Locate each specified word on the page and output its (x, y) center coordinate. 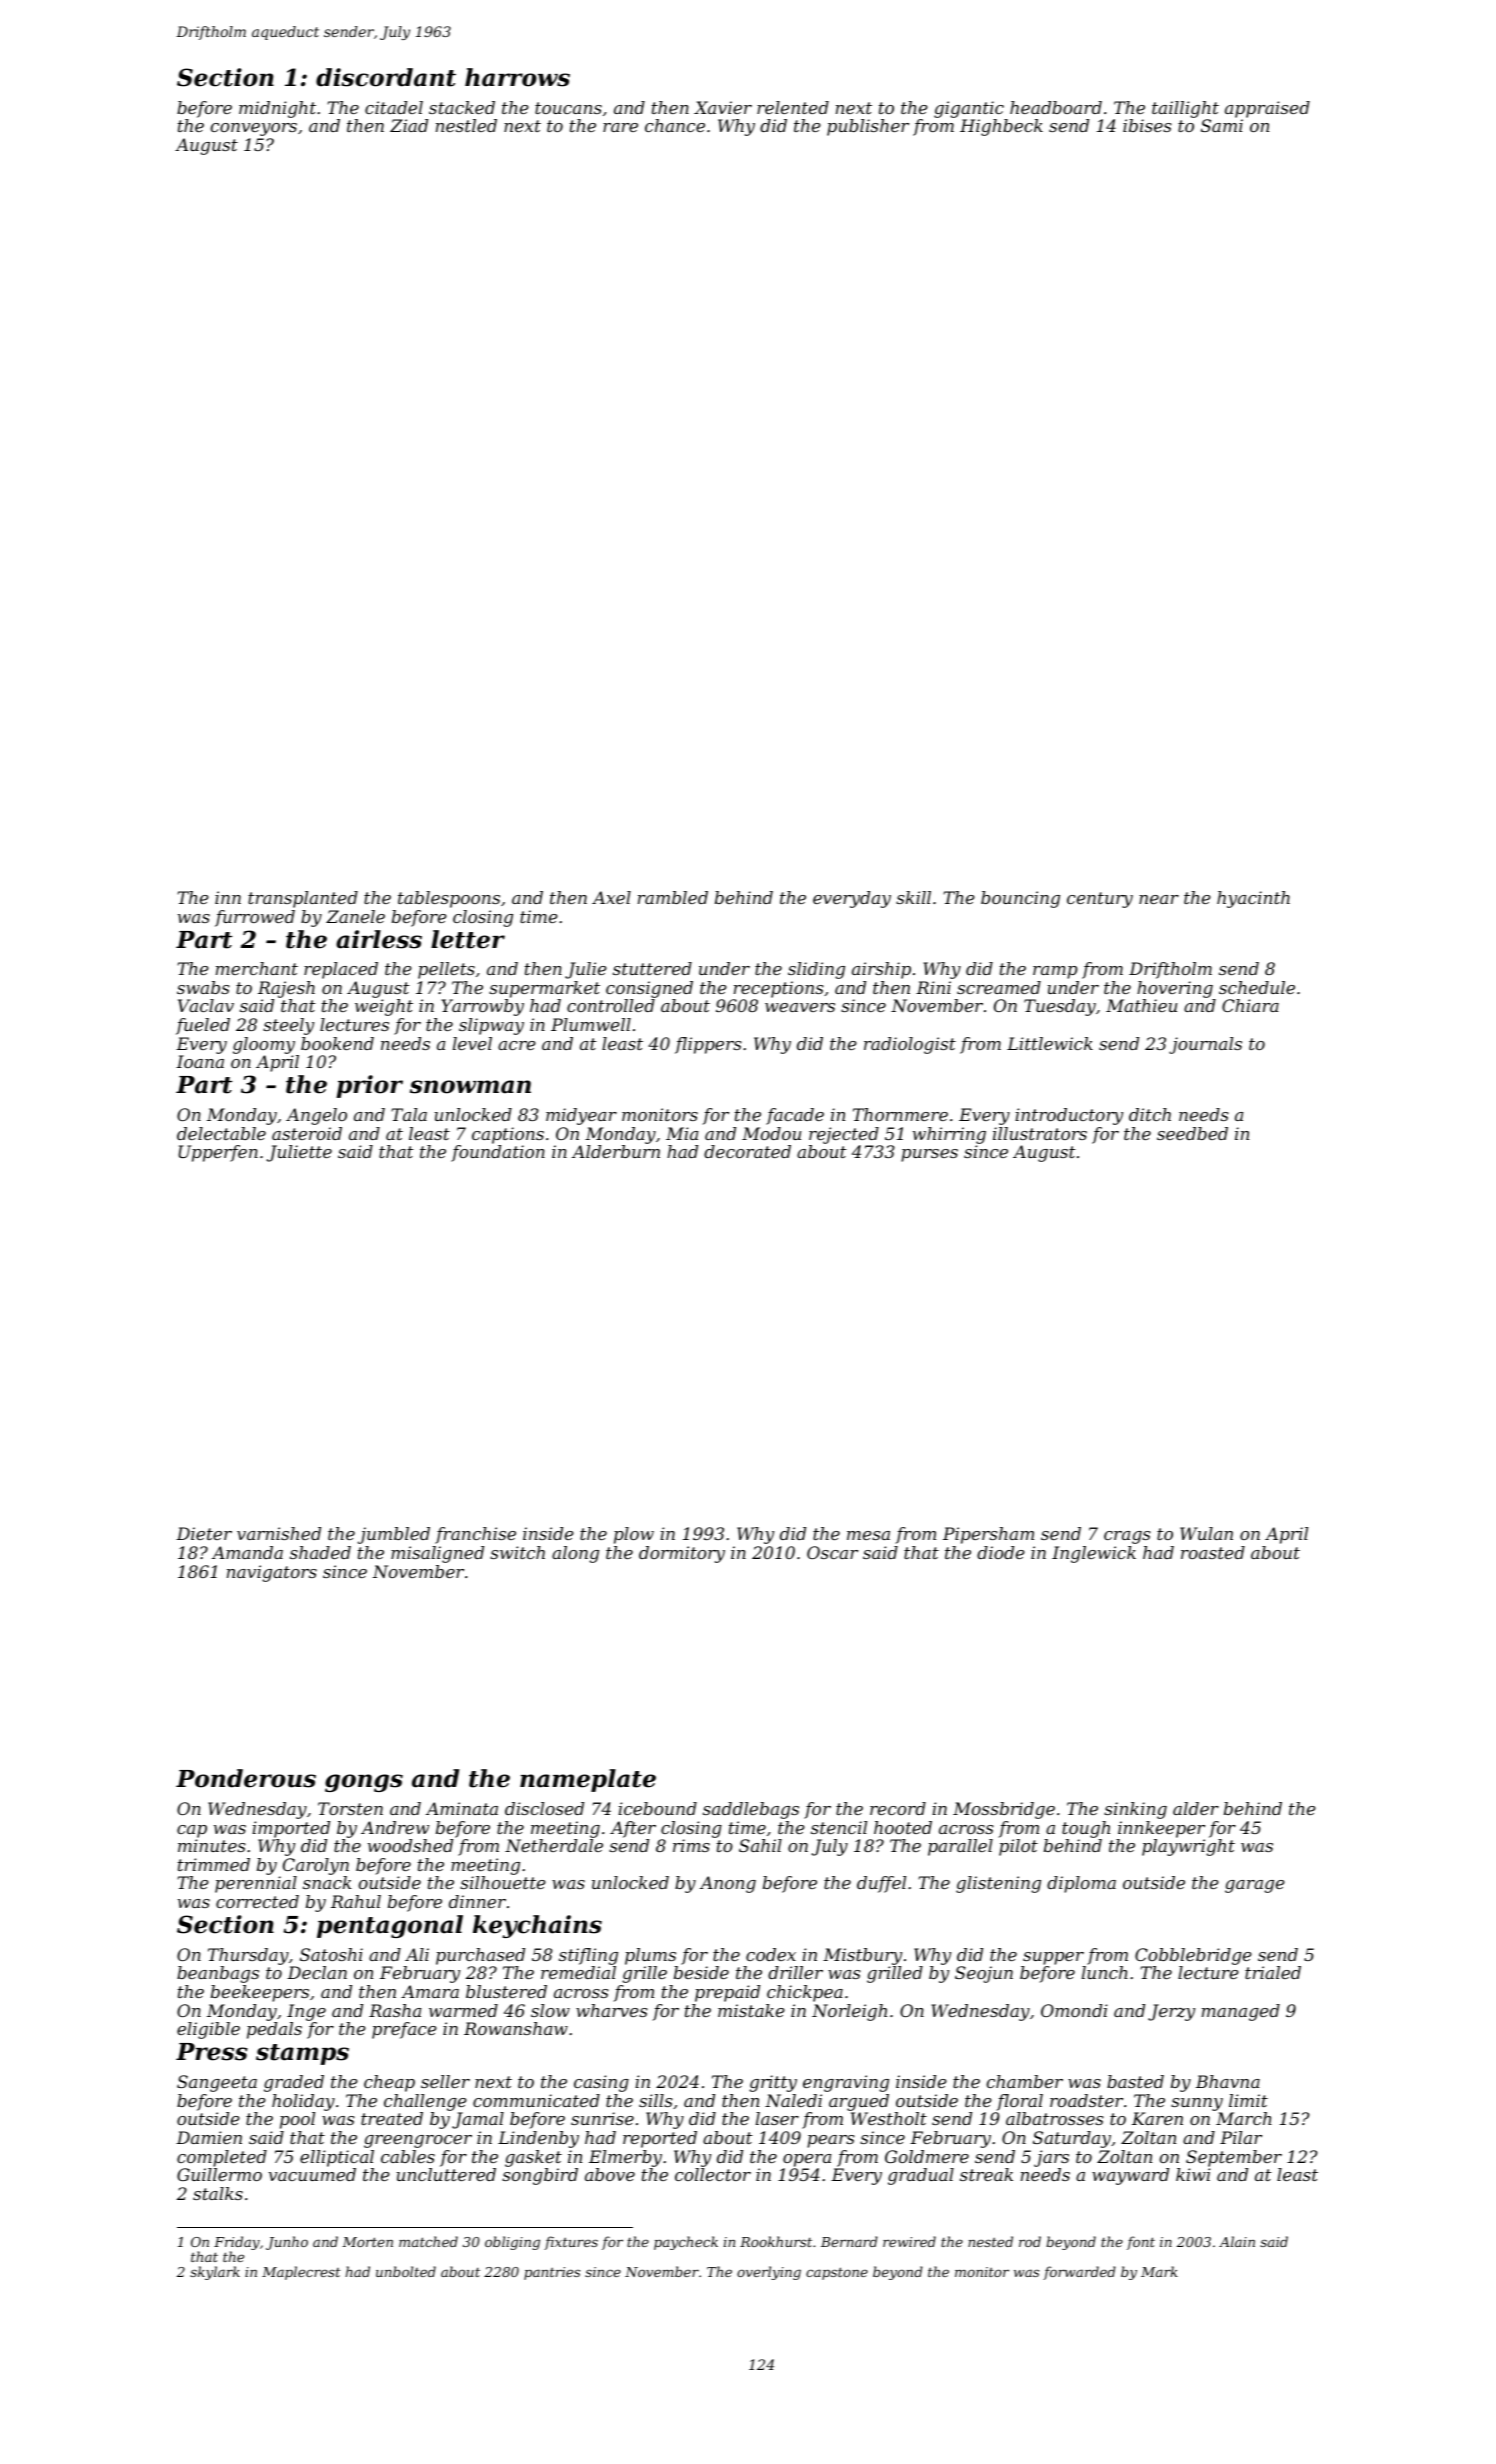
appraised (1267, 109)
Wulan (1206, 1533)
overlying (769, 2273)
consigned (649, 989)
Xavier (723, 107)
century (1100, 900)
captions (508, 1135)
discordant (386, 77)
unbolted (406, 2271)
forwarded (1079, 2273)
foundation (498, 1153)
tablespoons (449, 899)
